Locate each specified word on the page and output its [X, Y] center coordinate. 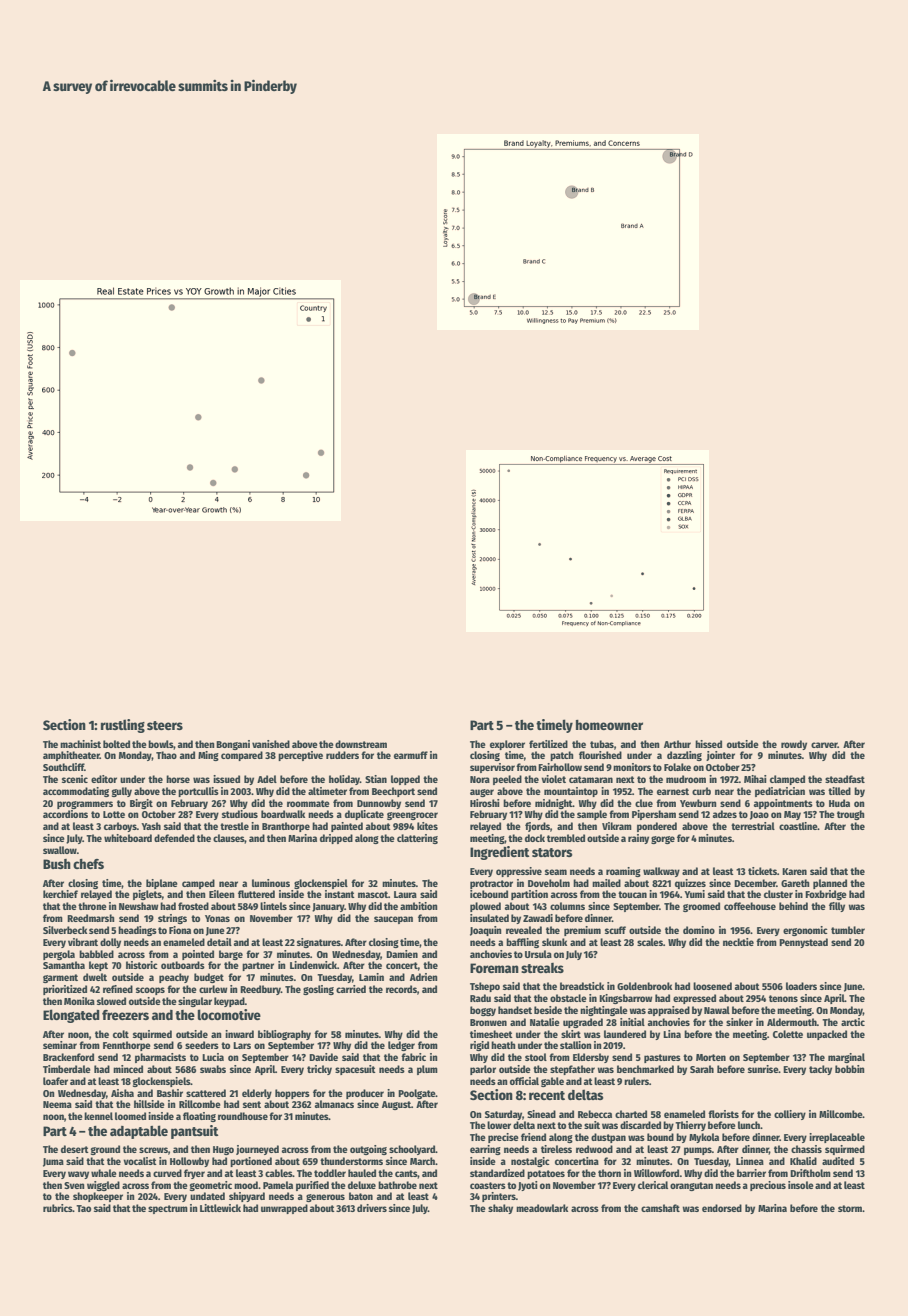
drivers [372, 1208]
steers [165, 725]
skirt [571, 1034]
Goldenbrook [644, 986]
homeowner [609, 725]
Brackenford [68, 1057]
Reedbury [260, 990]
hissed [708, 744]
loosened [712, 986]
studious [240, 814]
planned [830, 884]
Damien [402, 954]
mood [246, 1185]
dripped [336, 839]
